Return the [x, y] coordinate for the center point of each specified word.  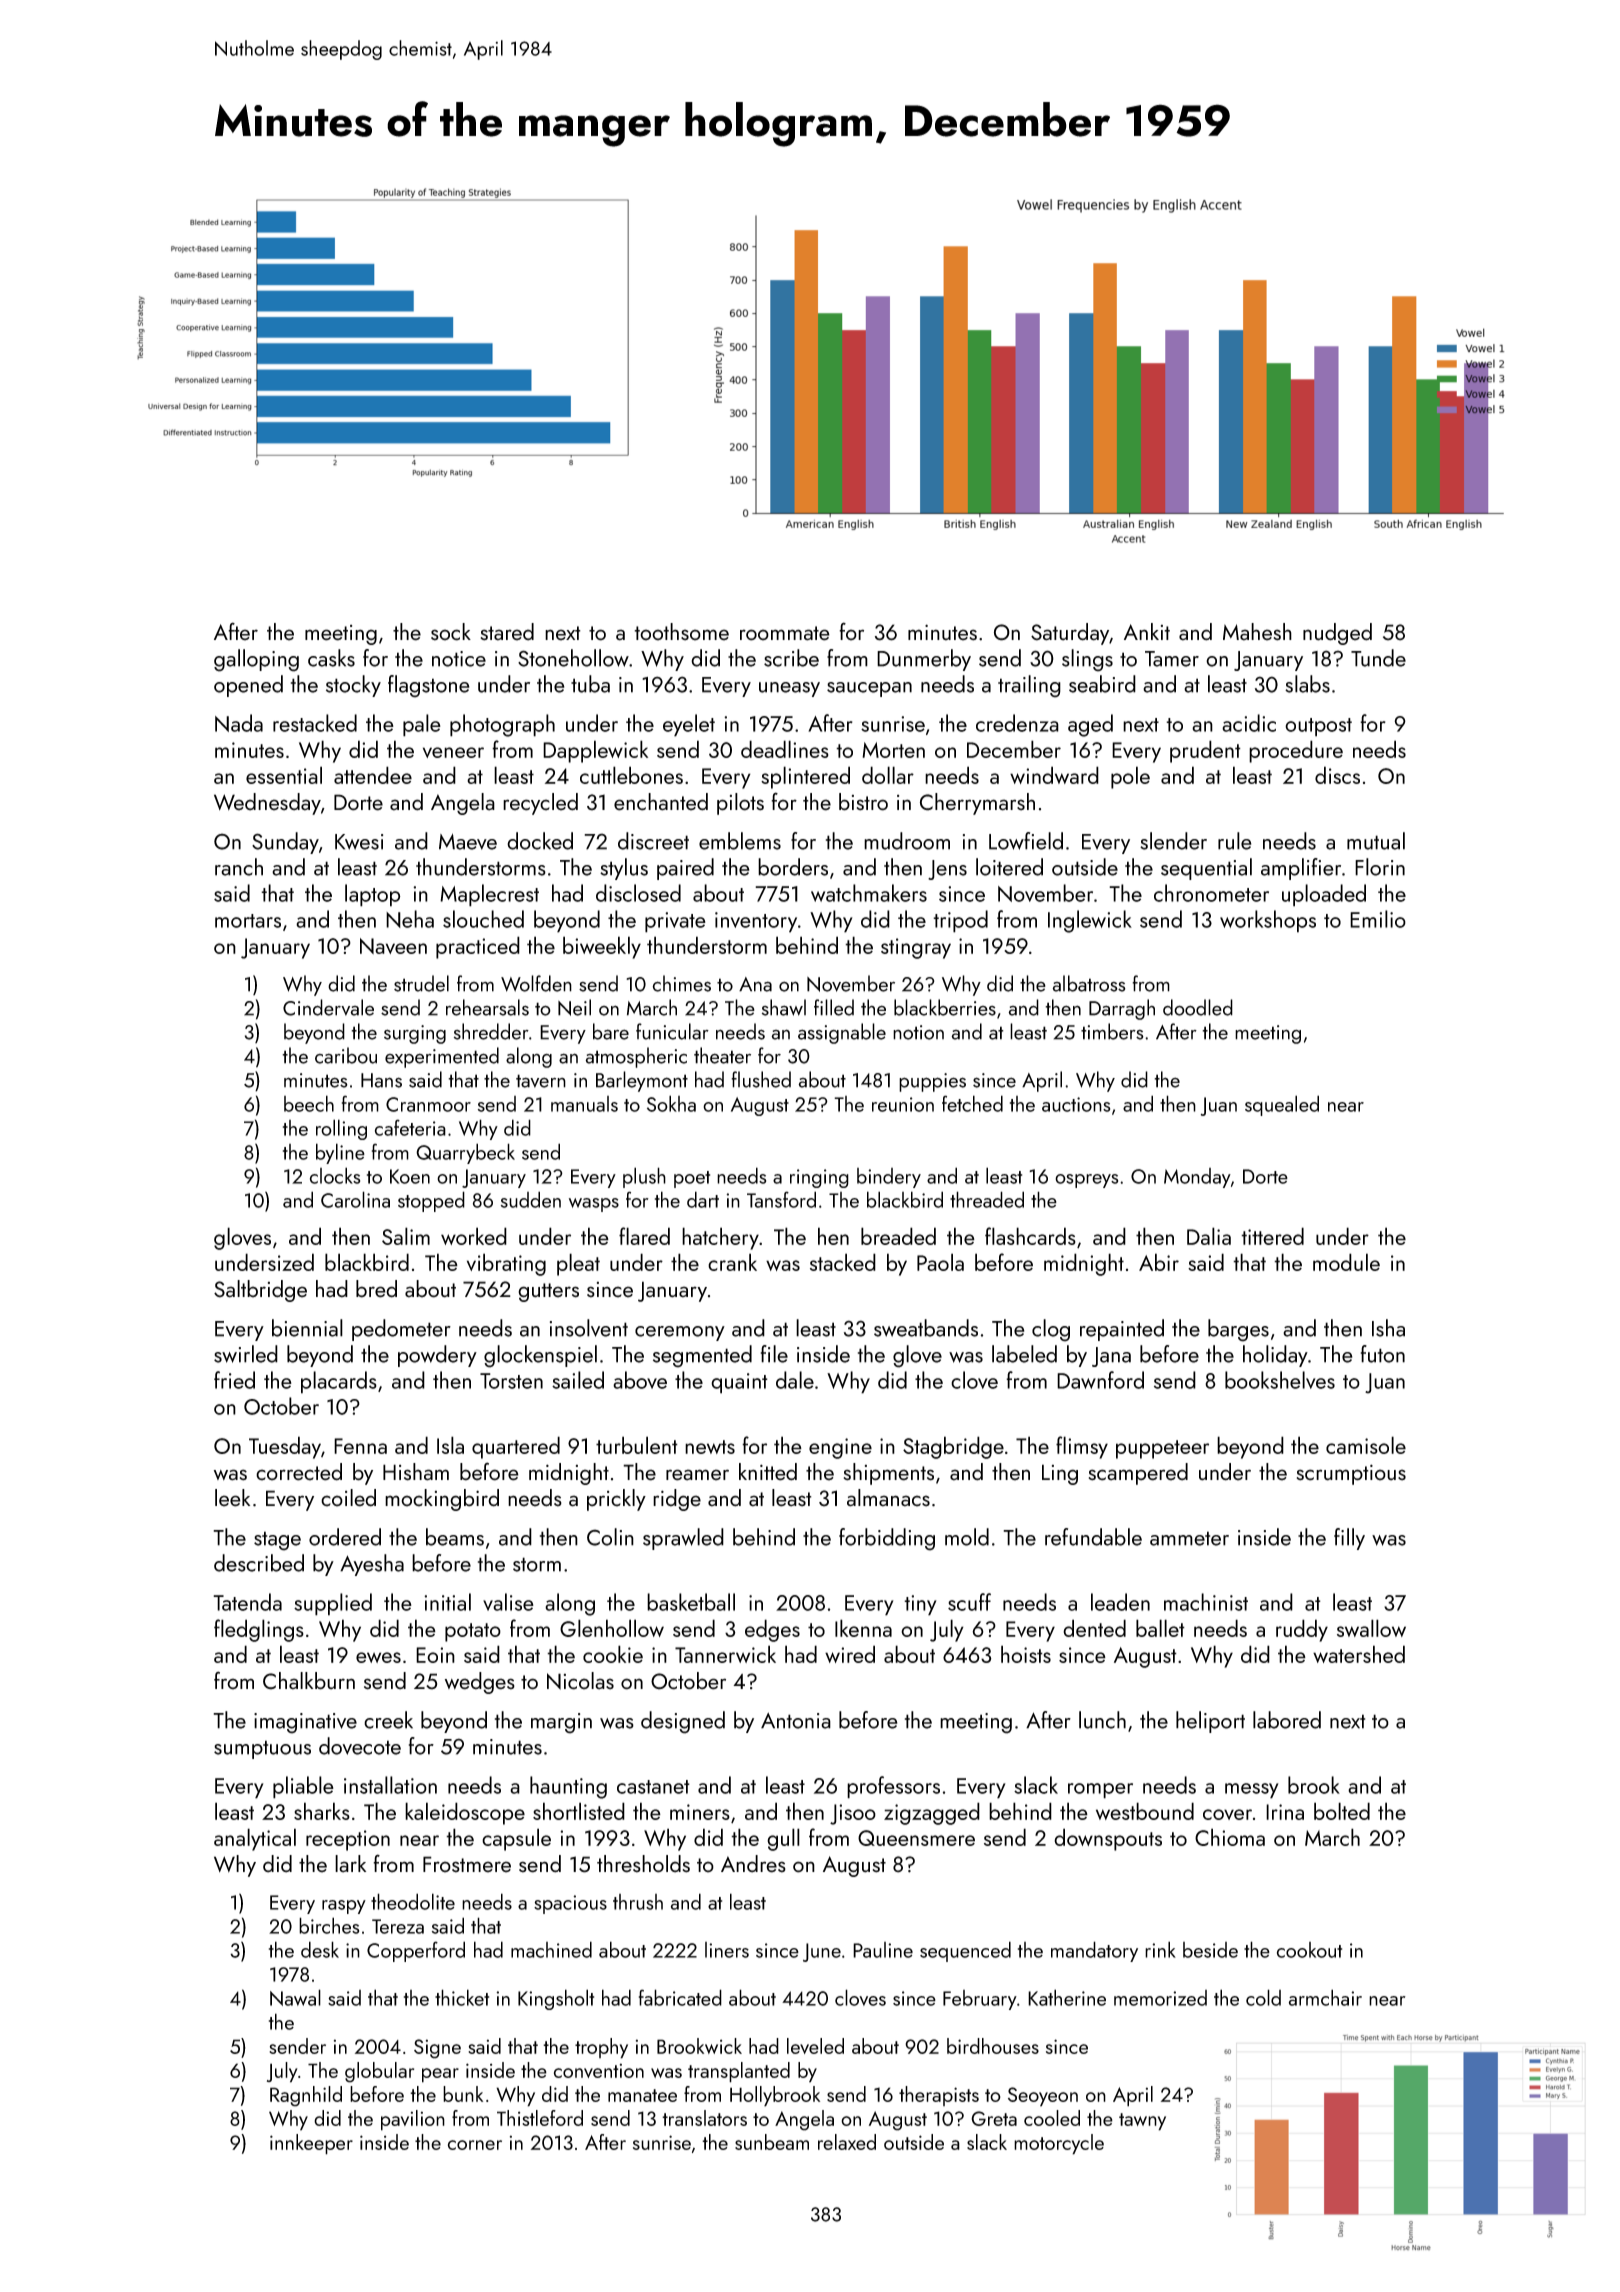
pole [1130, 777]
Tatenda [247, 1602]
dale [795, 1380]
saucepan [869, 689]
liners [727, 1950]
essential [284, 775]
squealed [1282, 1105]
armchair [1325, 1997]
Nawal [295, 1997]
